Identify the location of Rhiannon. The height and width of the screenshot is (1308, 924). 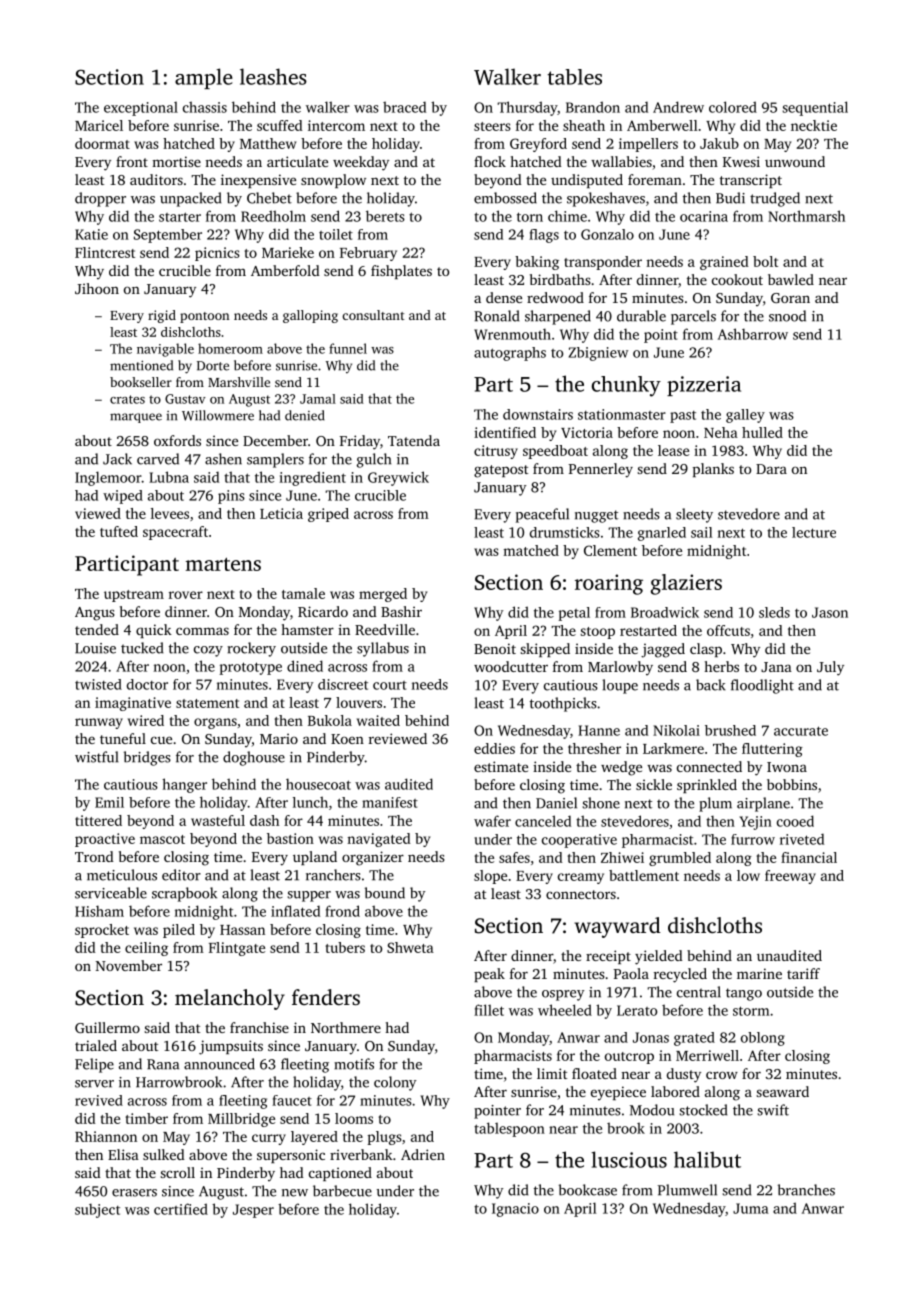
(106, 1136).
